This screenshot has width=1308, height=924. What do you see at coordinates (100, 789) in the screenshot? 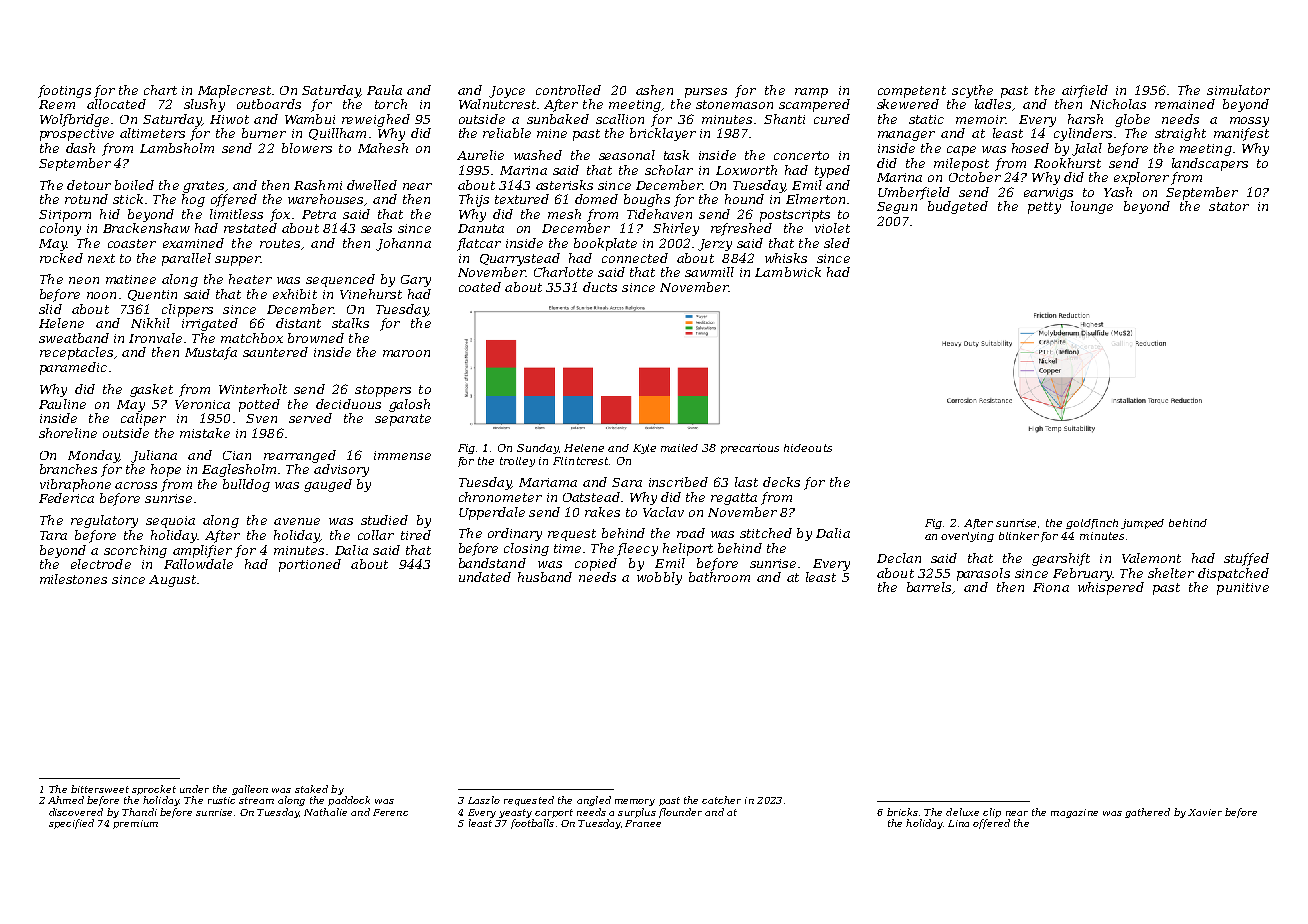
I see `bittersweet` at bounding box center [100, 789].
